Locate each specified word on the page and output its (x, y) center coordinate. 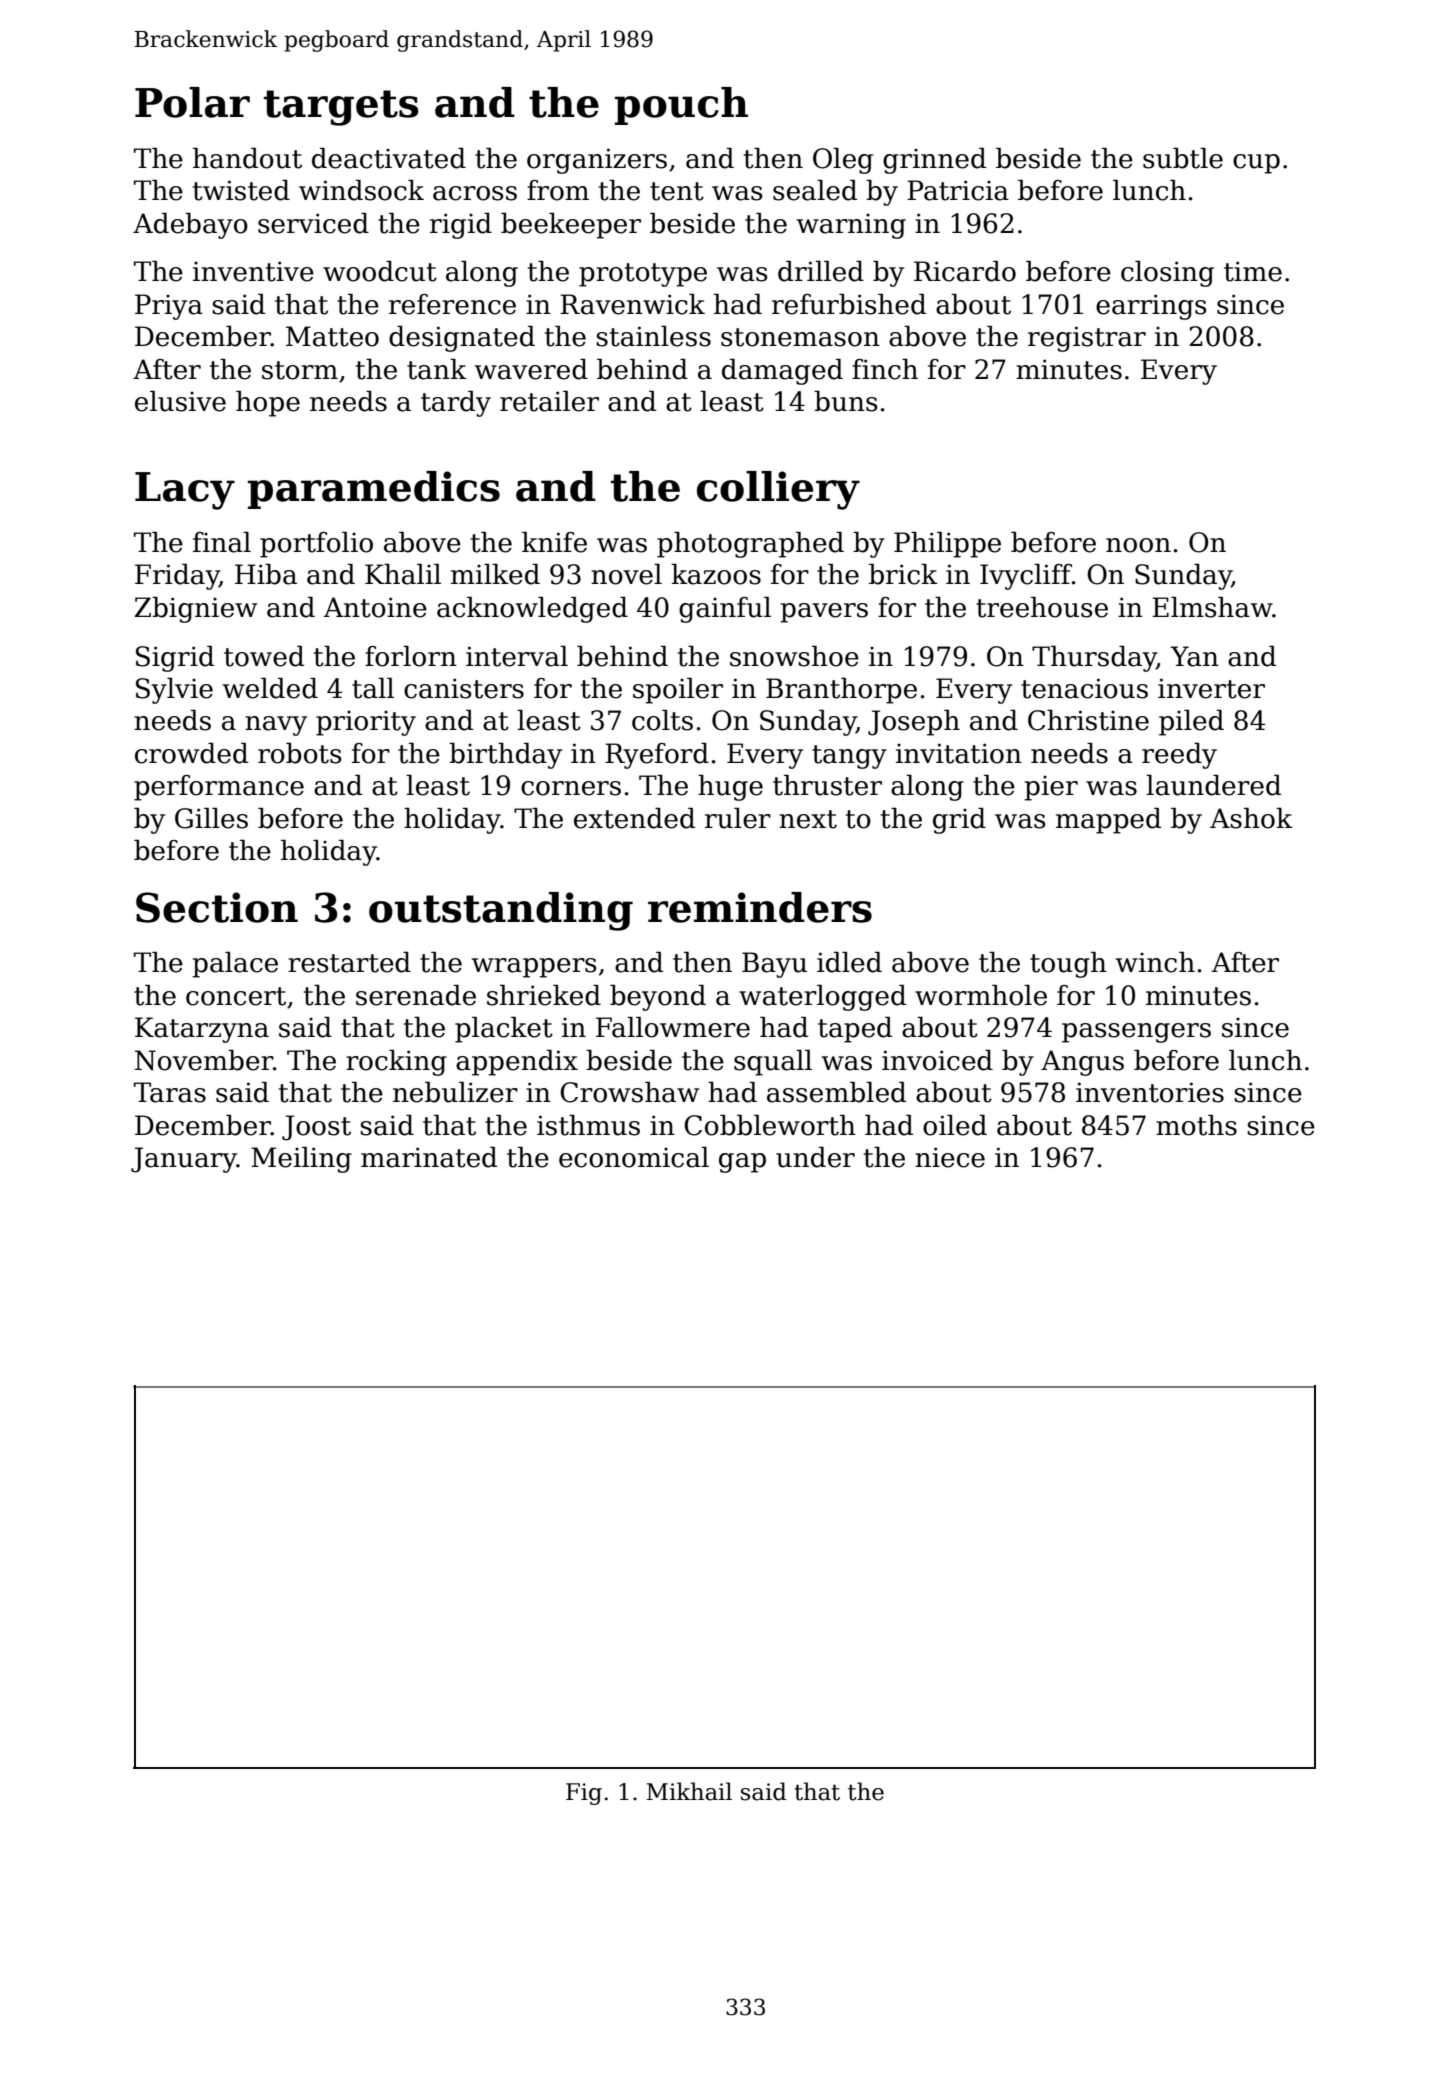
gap (742, 1163)
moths (1196, 1125)
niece (950, 1157)
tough (1068, 965)
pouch (681, 106)
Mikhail (689, 1791)
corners (571, 788)
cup (1256, 164)
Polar (192, 102)
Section (217, 907)
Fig (584, 1794)
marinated (429, 1157)
